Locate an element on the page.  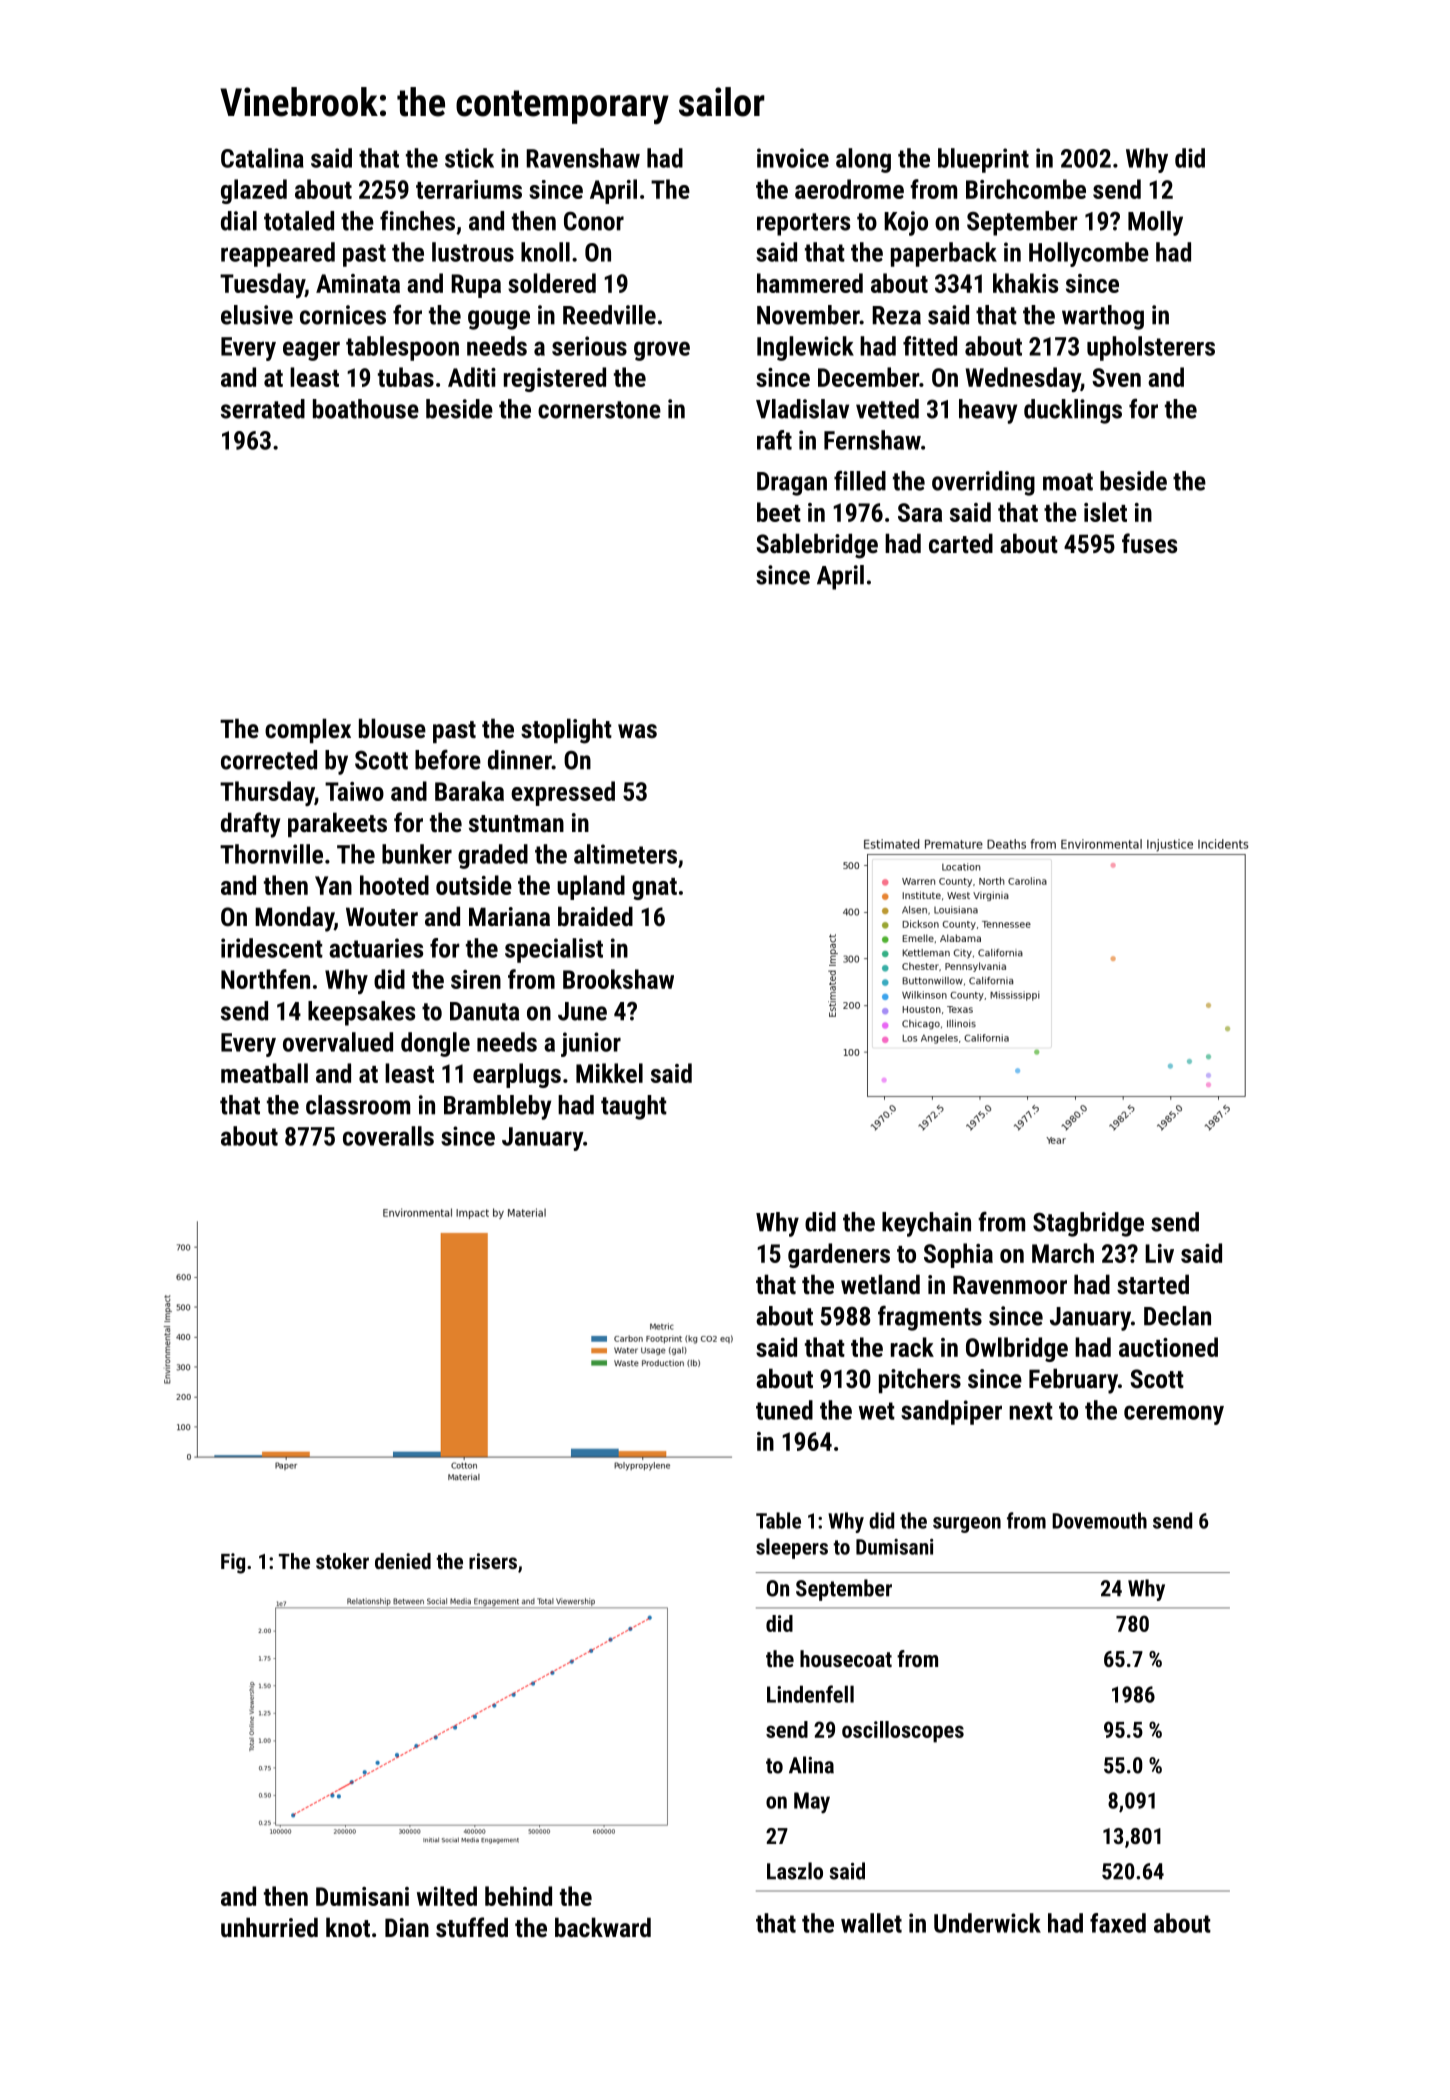
stoker is located at coordinates (342, 1561).
